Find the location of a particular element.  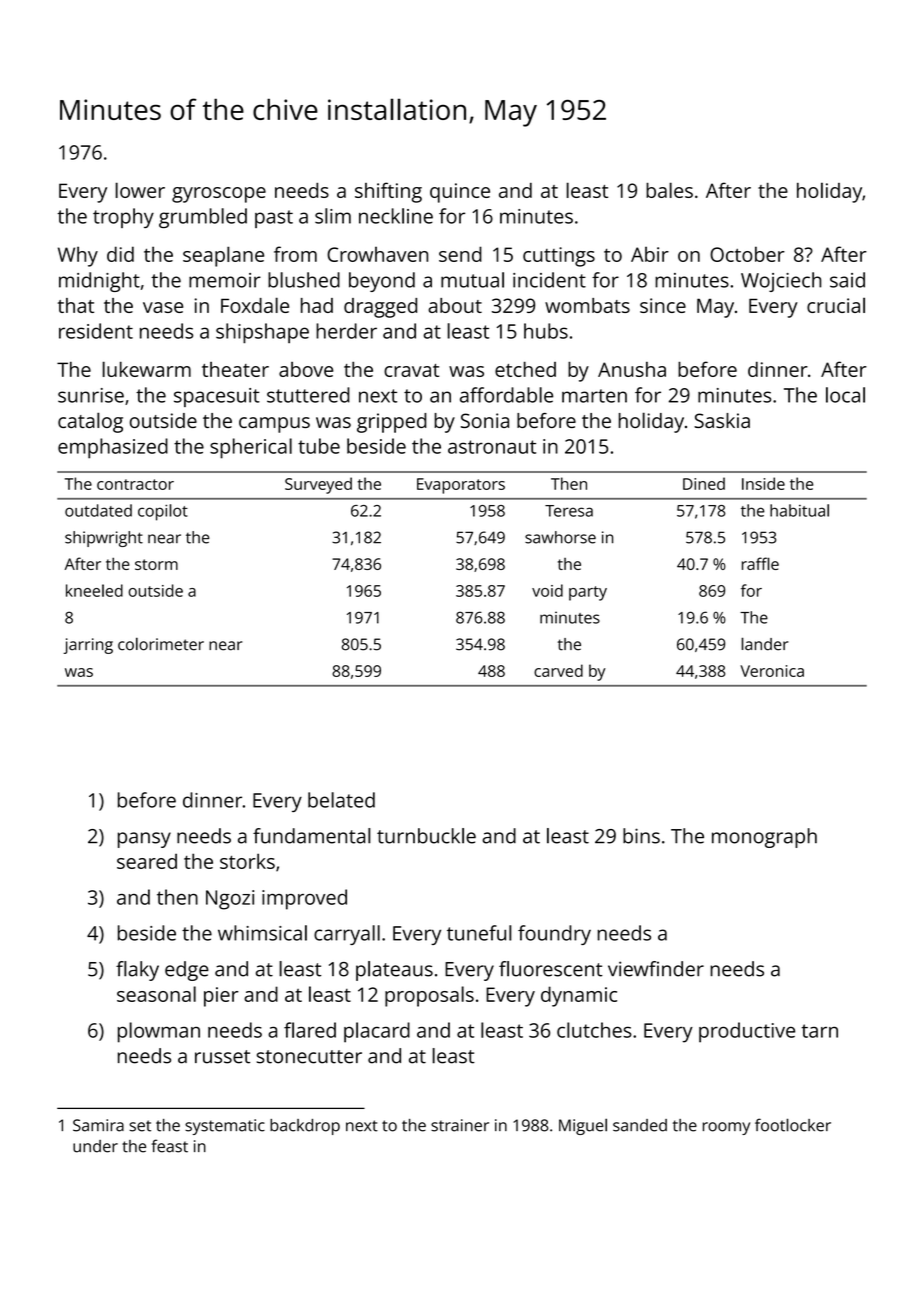

russet is located at coordinates (222, 1057).
